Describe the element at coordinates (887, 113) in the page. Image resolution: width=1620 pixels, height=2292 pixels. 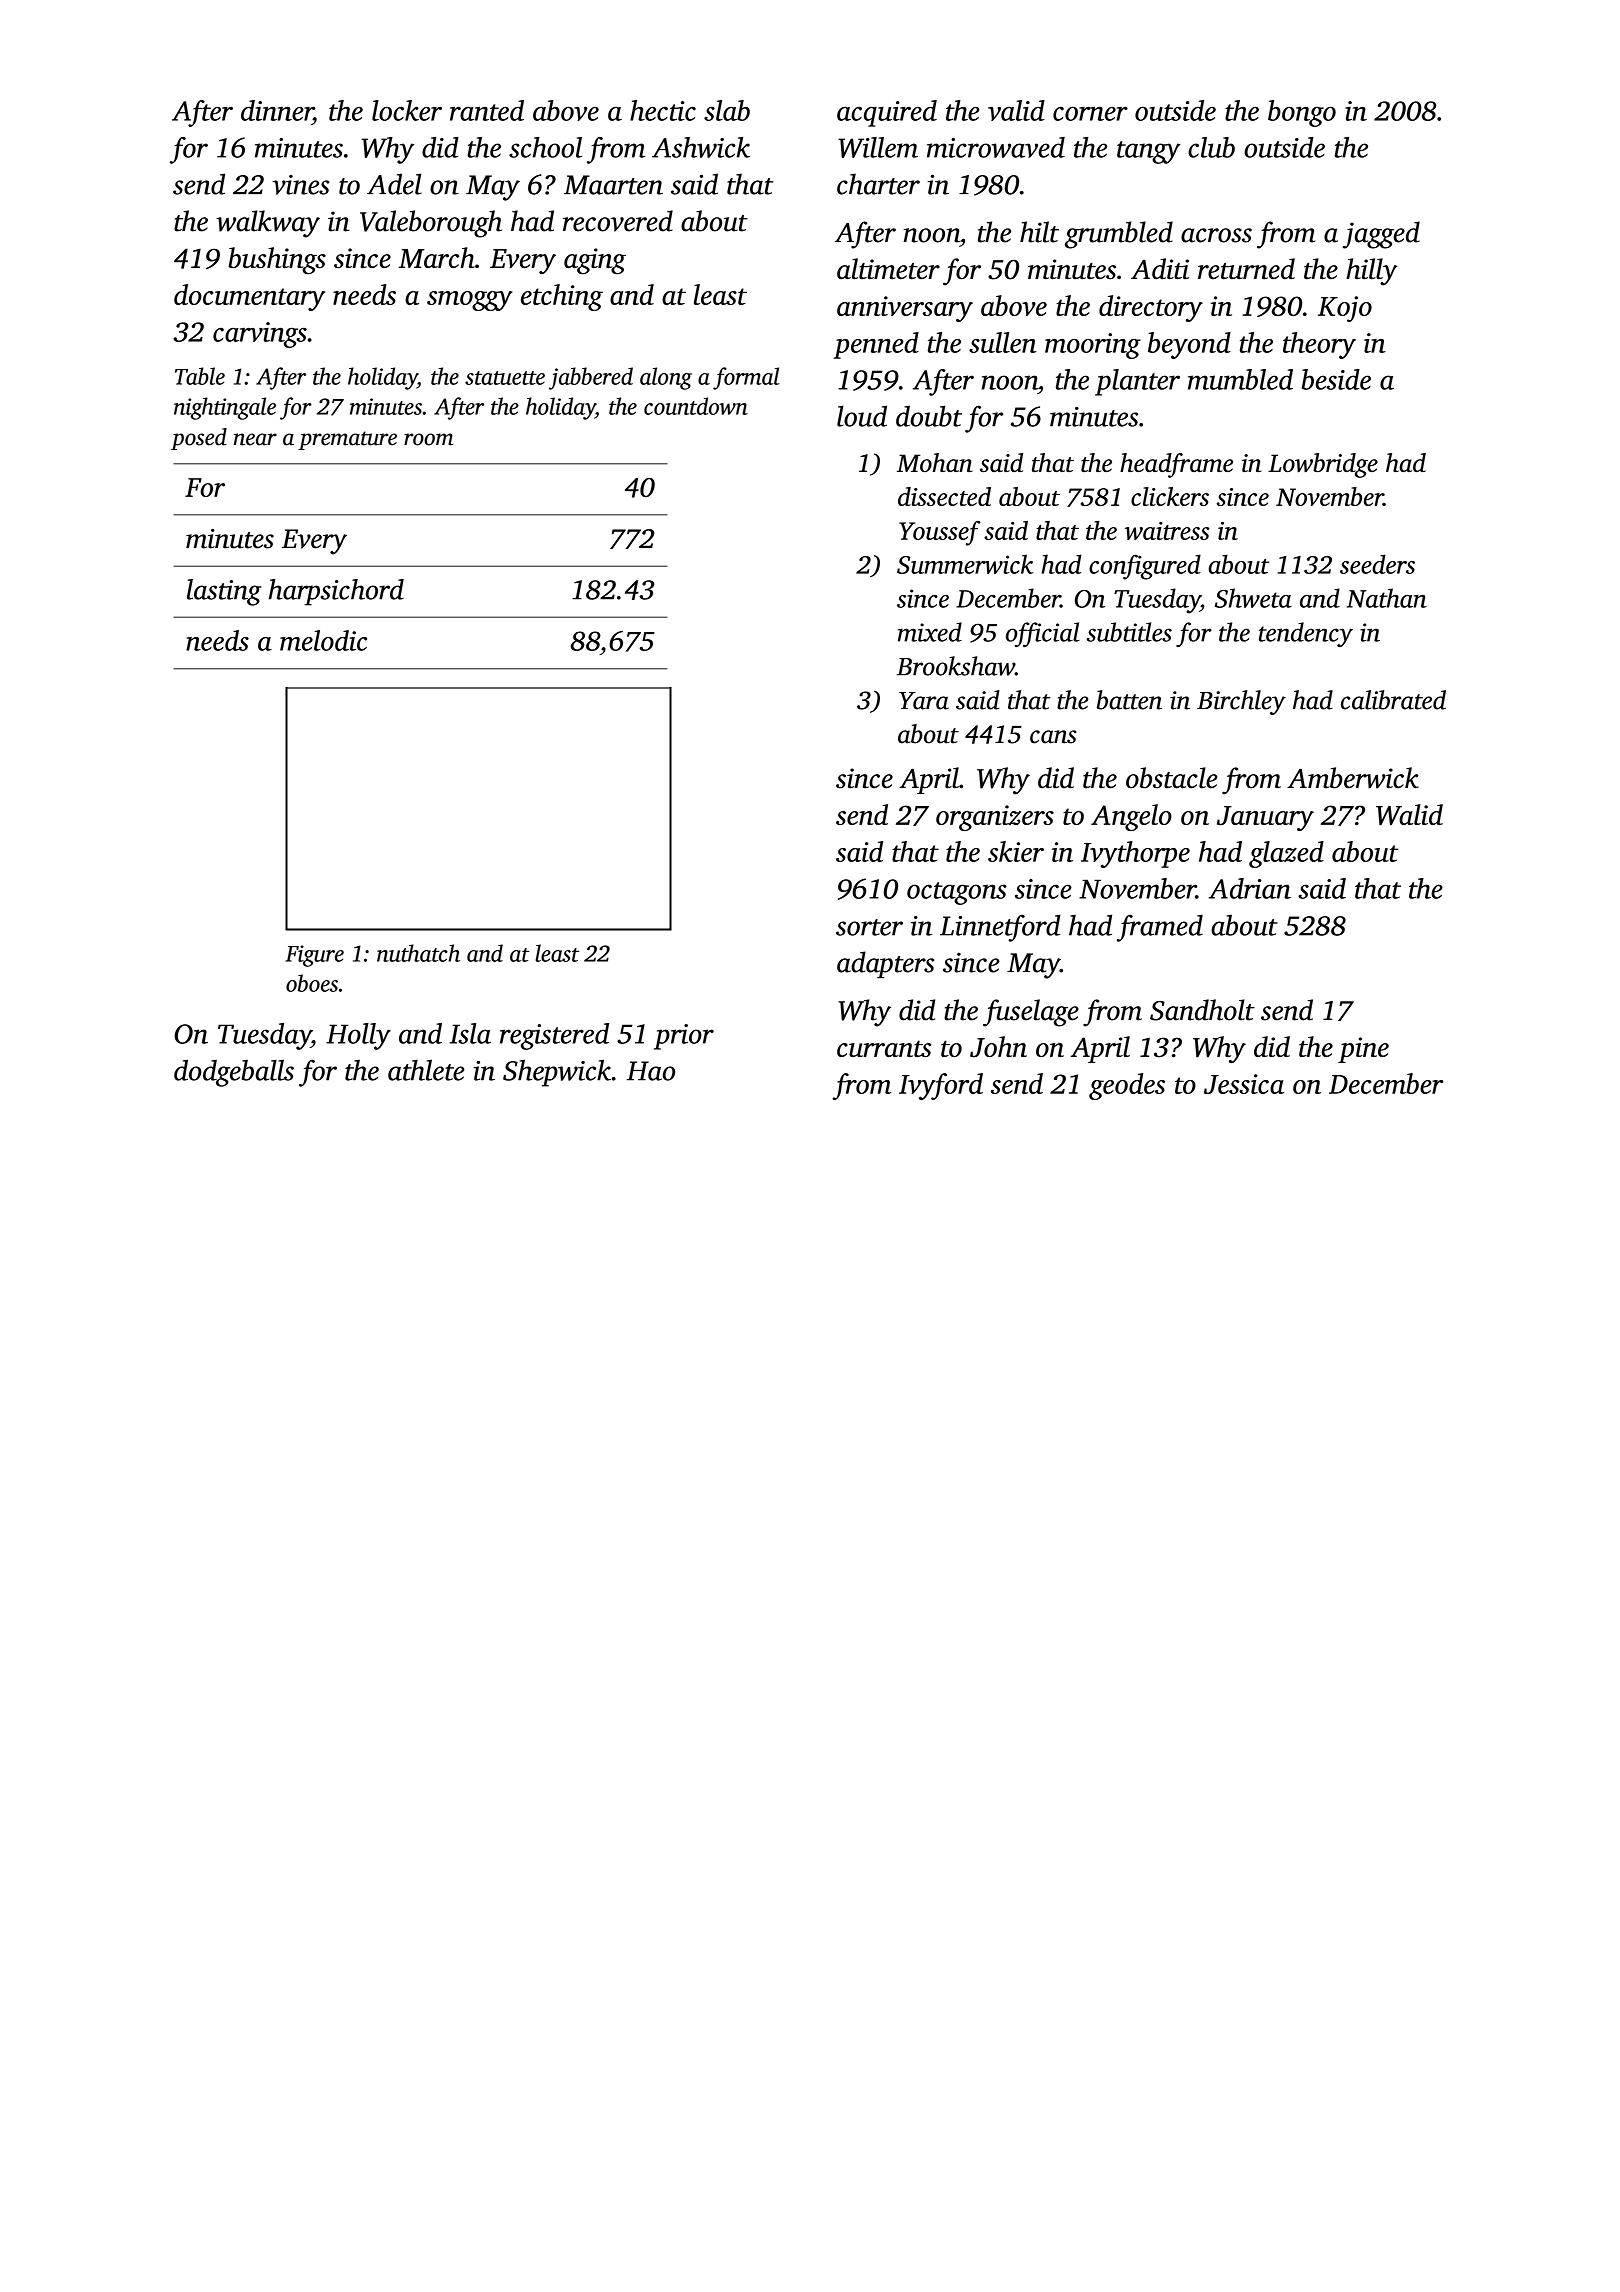
I see `acquired` at that location.
